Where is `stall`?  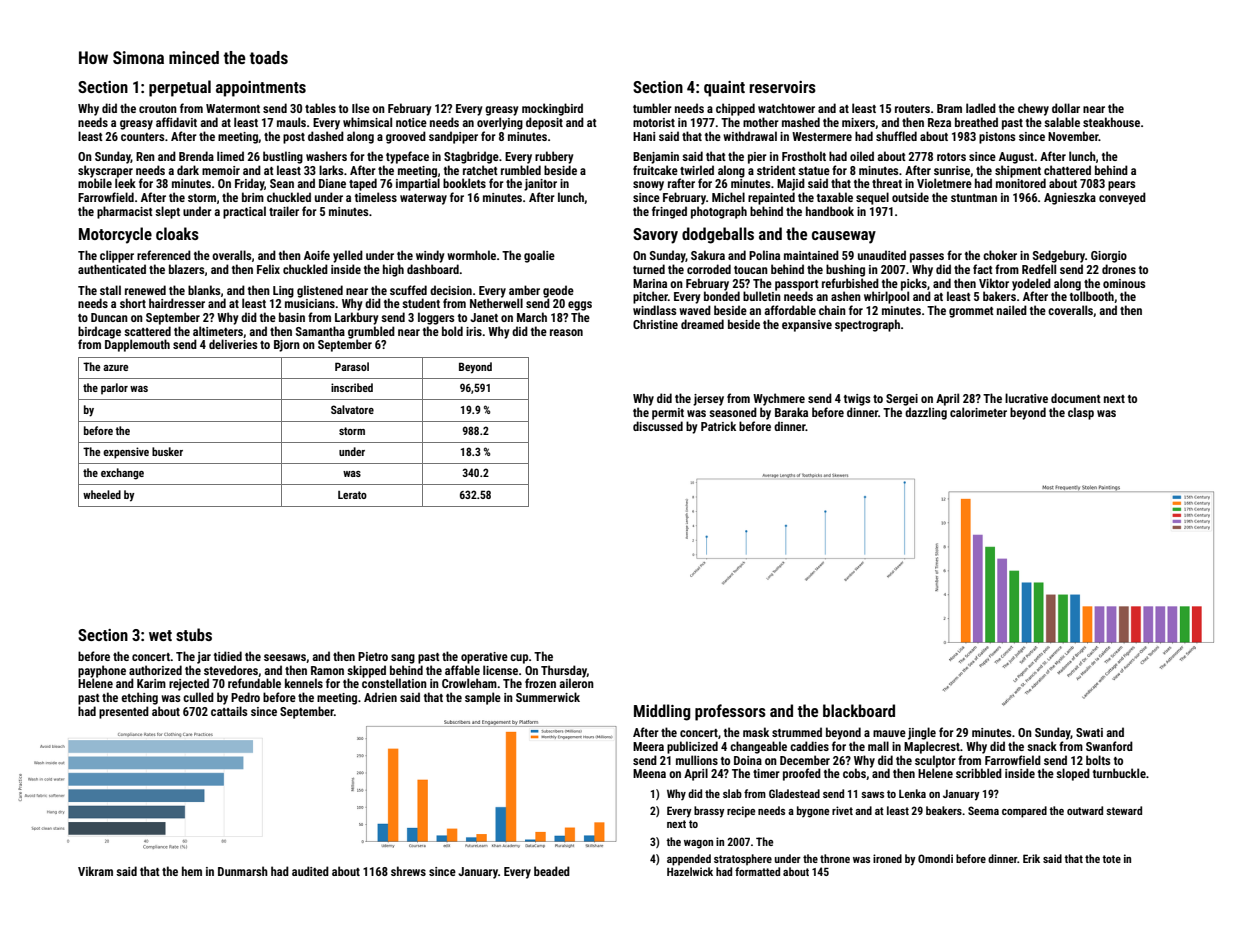
stall is located at coordinates (110, 290).
